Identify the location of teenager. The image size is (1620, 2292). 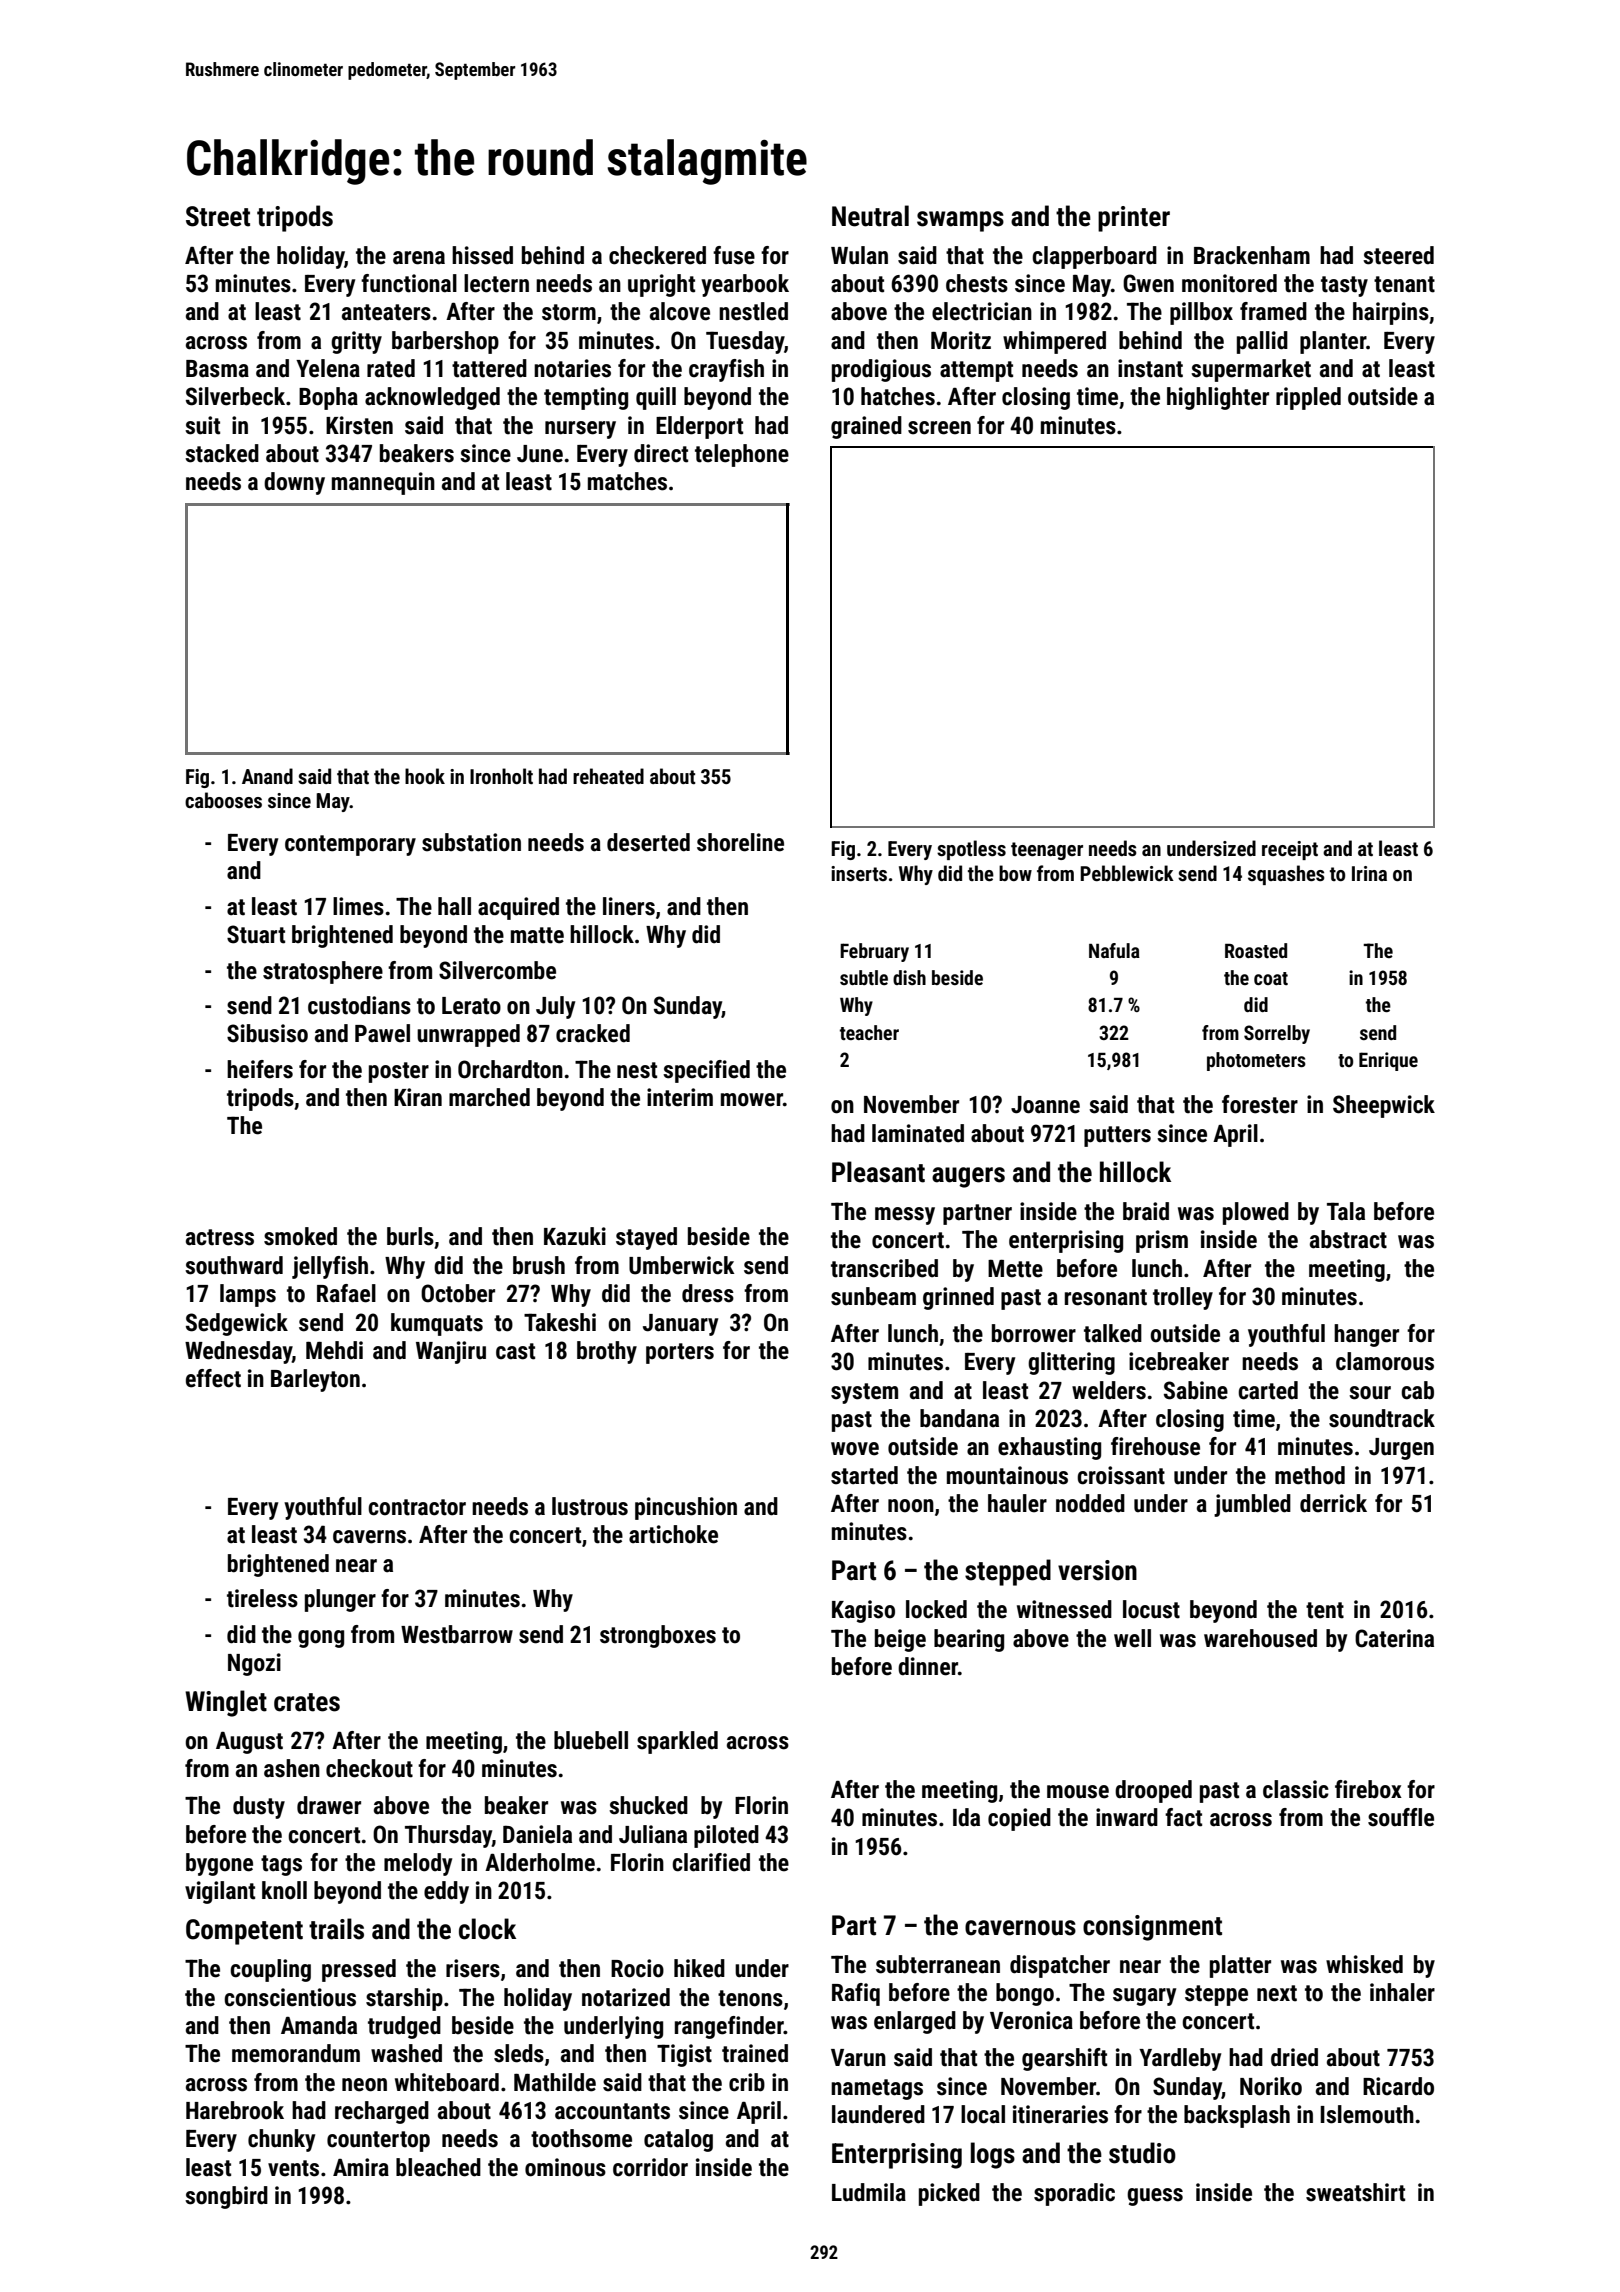
(1047, 851).
